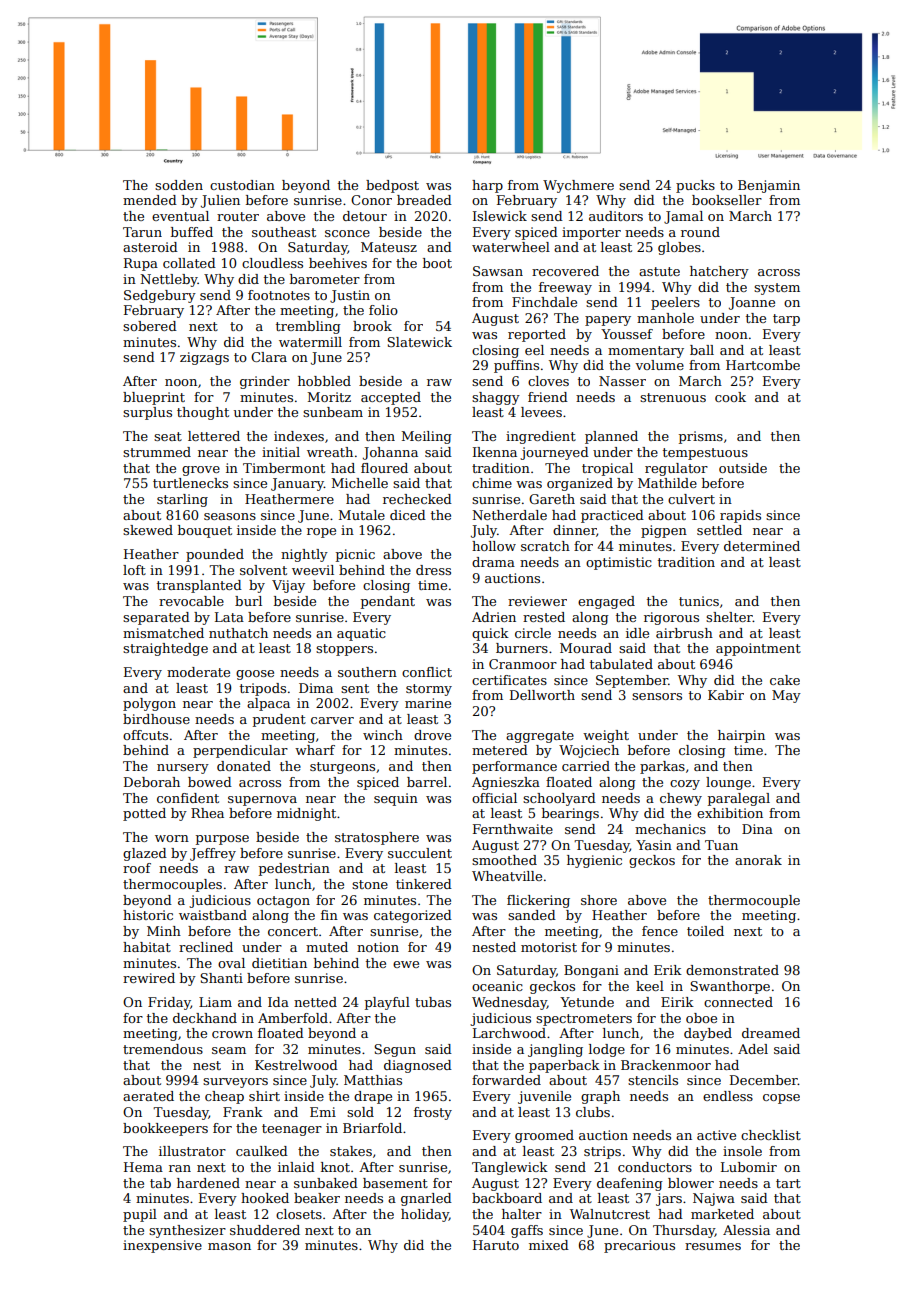 The height and width of the image is (1308, 924). Describe the element at coordinates (371, 200) in the image. I see `Conor` at that location.
